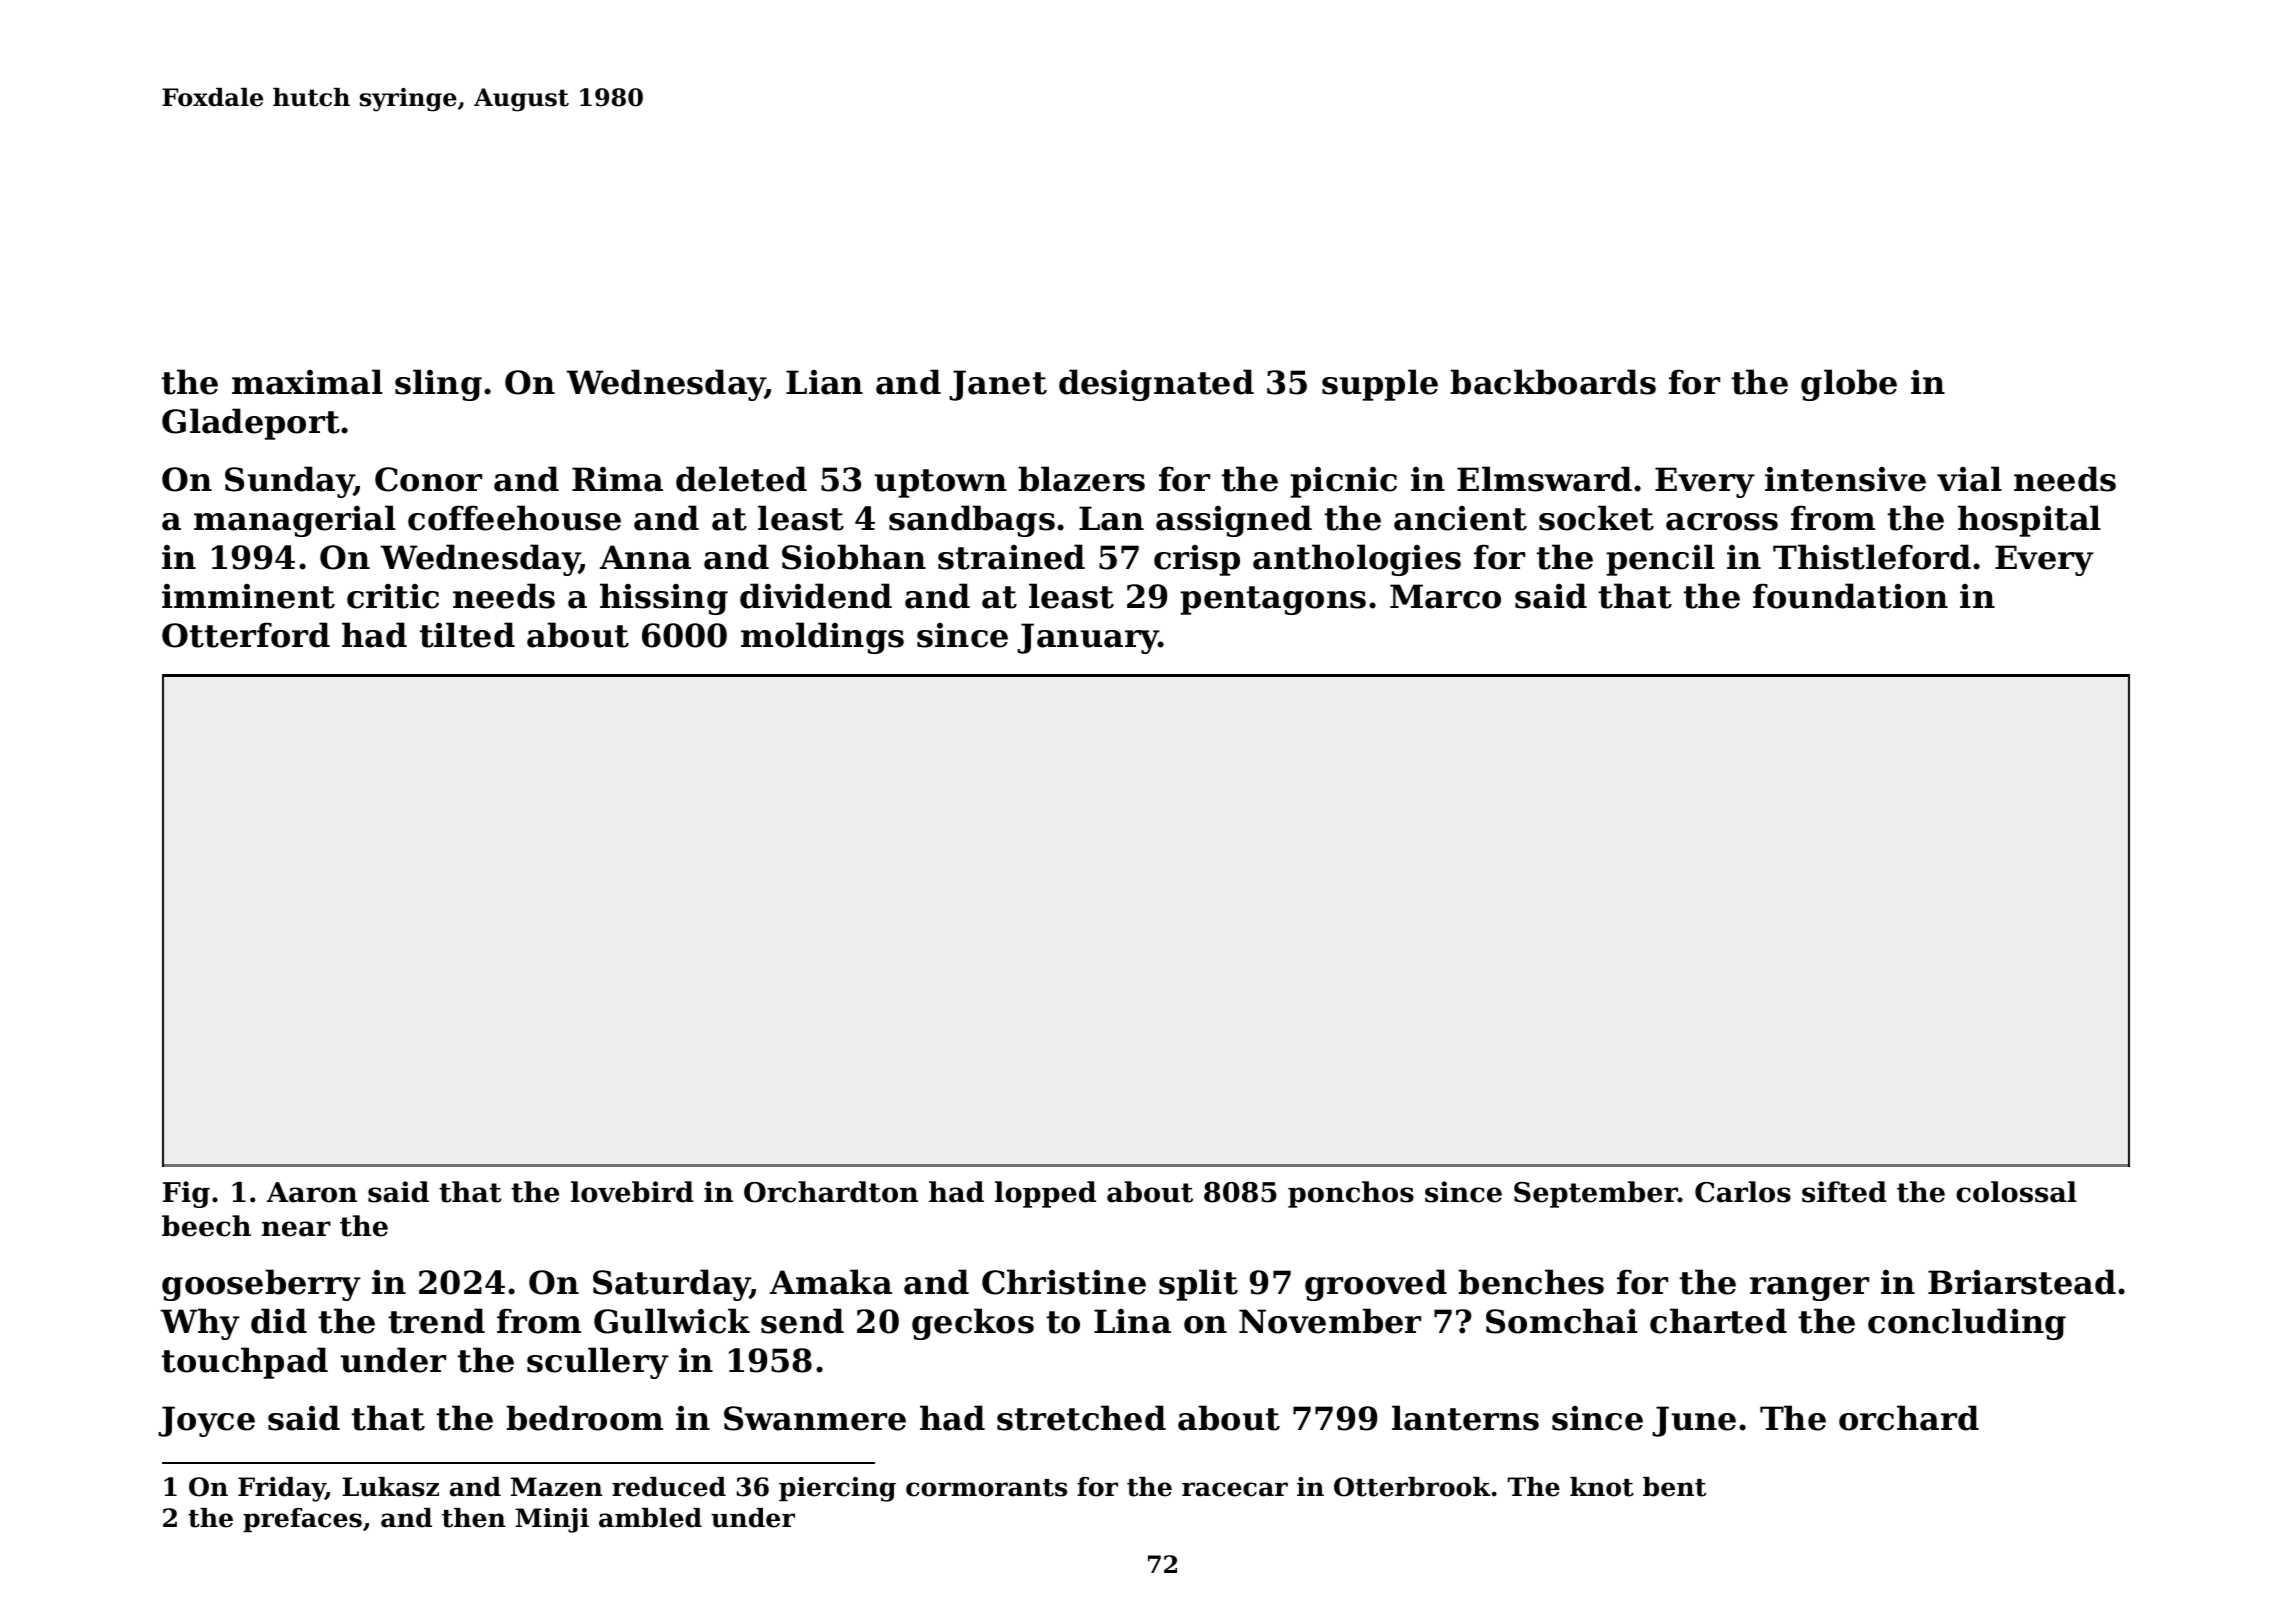 This screenshot has height=1620, width=2292. What do you see at coordinates (650, 1518) in the screenshot?
I see `ambled` at bounding box center [650, 1518].
